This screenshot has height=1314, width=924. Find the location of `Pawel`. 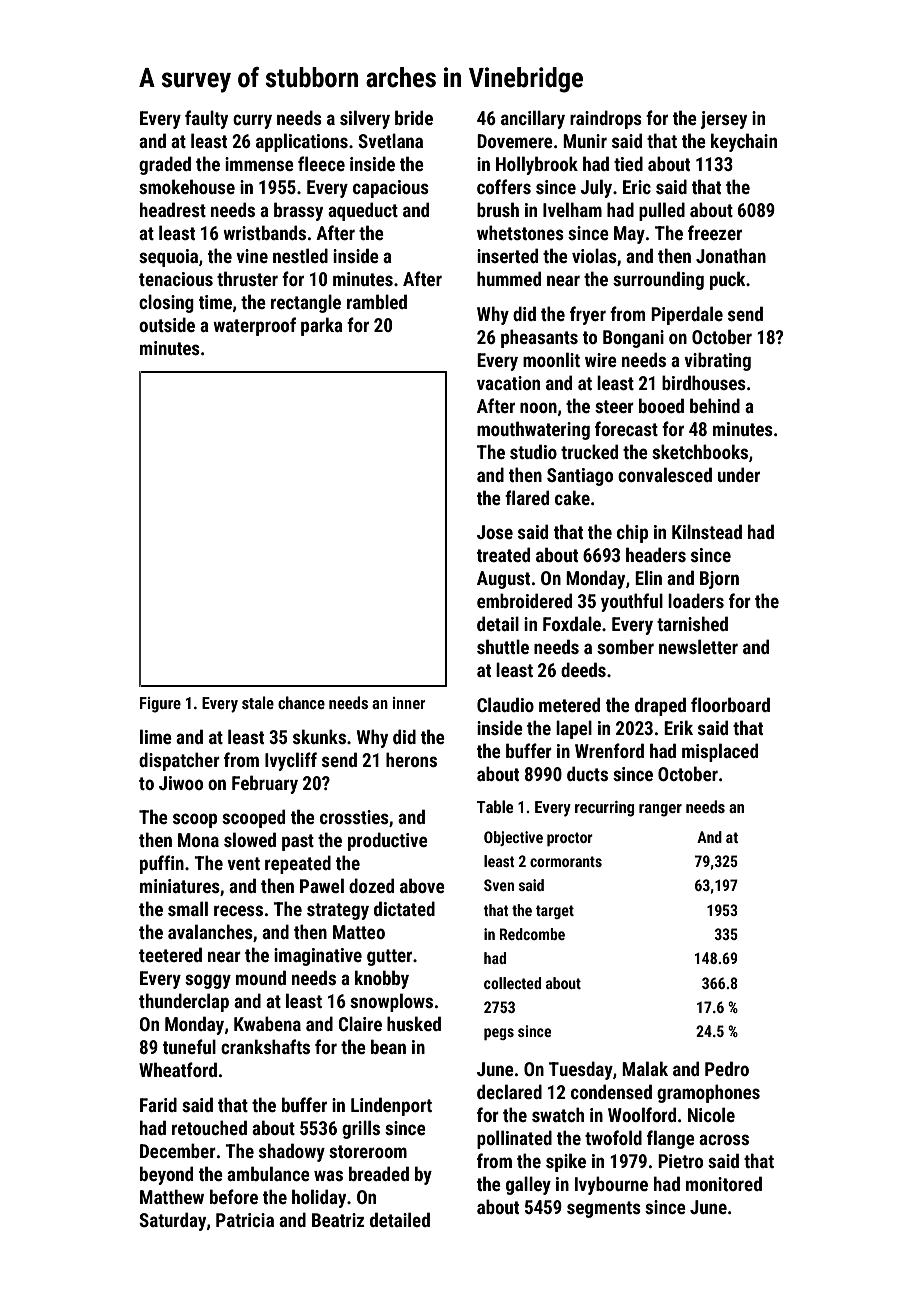

Pawel is located at coordinates (322, 885).
